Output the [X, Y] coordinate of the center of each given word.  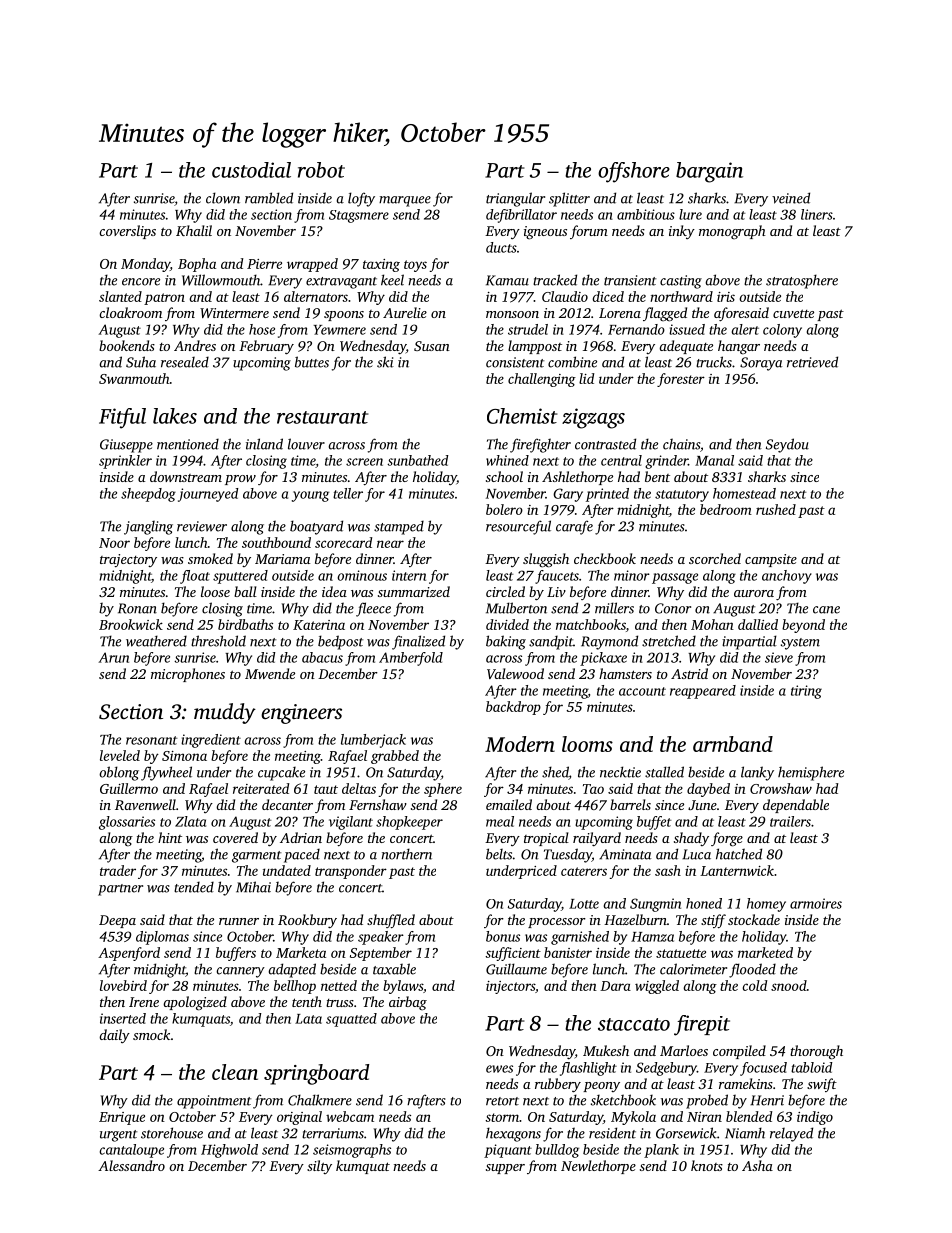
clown [223, 198]
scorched [715, 558]
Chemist [522, 416]
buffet [654, 823]
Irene [144, 1002]
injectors [510, 987]
